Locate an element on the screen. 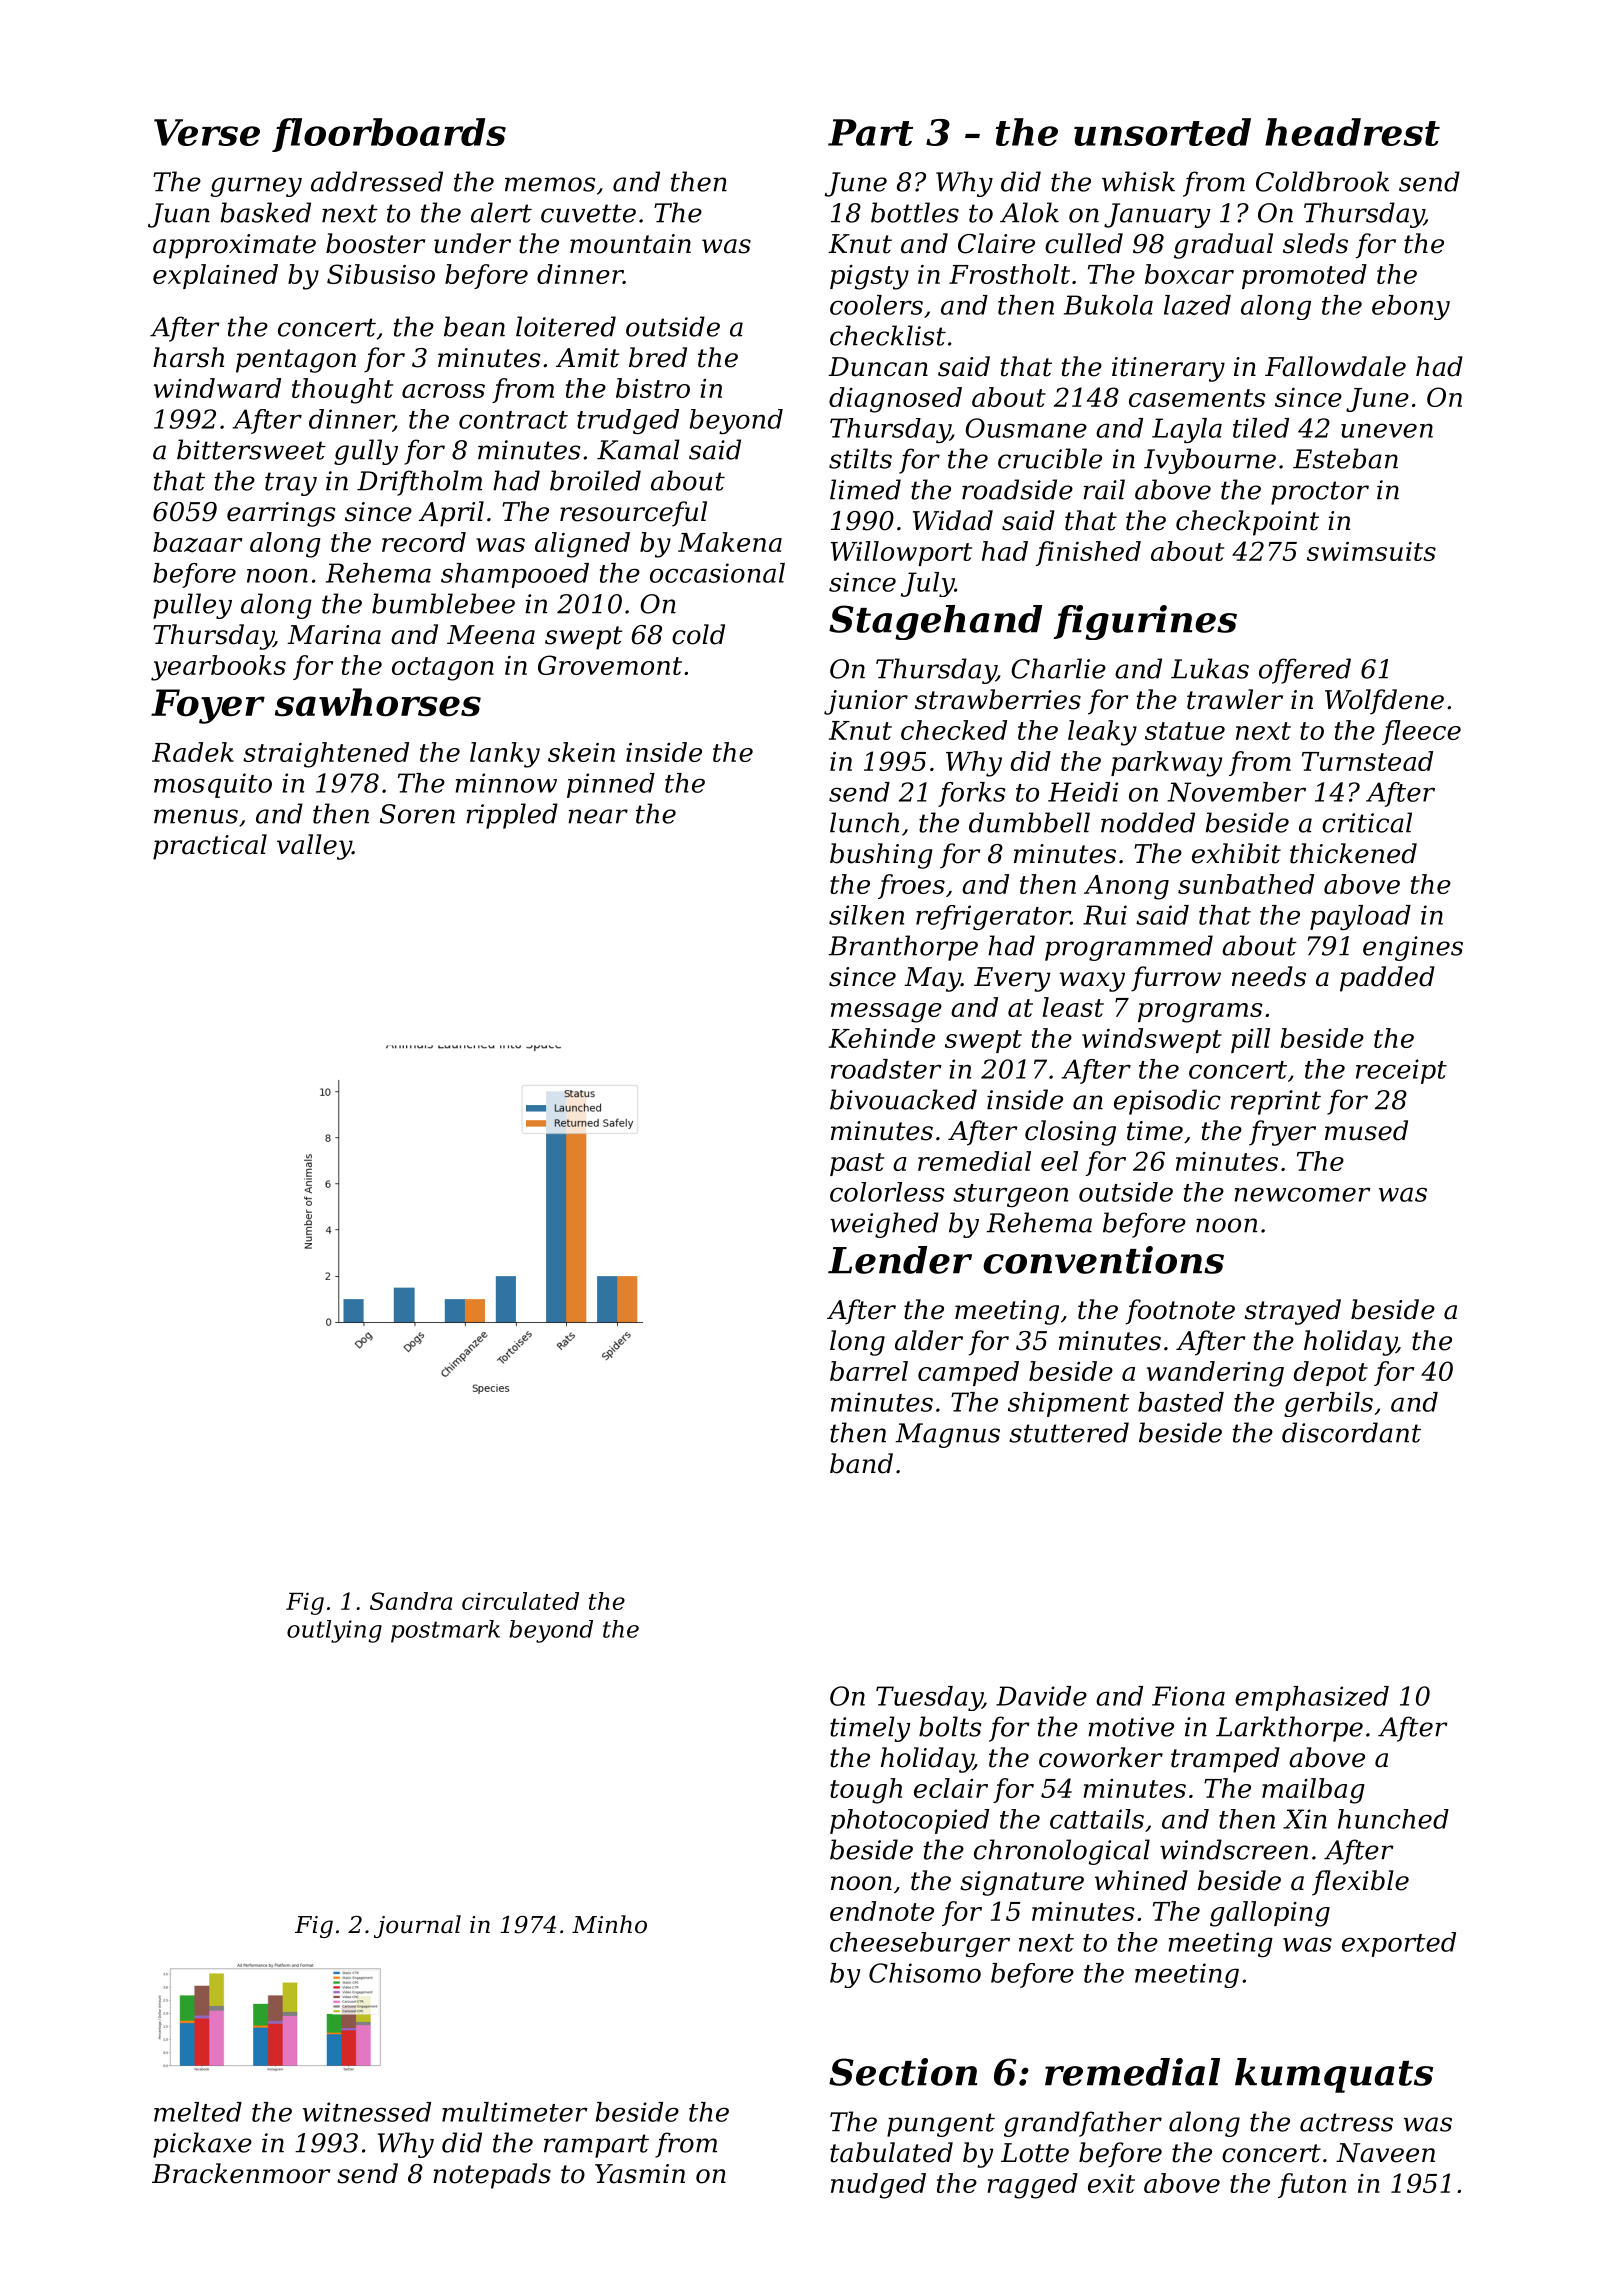 Image resolution: width=1620 pixels, height=2292 pixels. wandering is located at coordinates (1215, 1374).
